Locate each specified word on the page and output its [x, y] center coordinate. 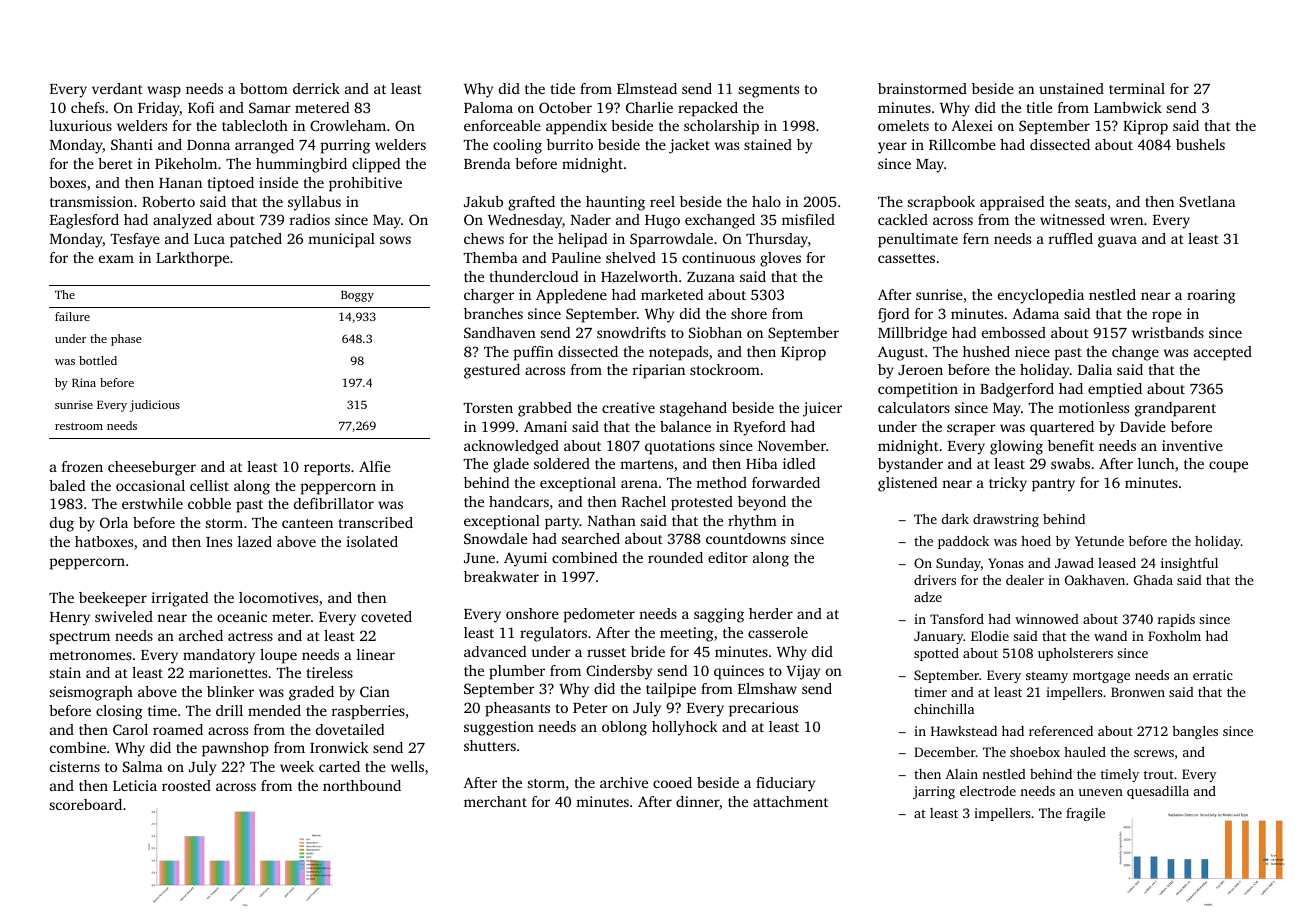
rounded [675, 557]
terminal [1137, 88]
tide [562, 88]
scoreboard [86, 804]
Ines [219, 542]
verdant [117, 88]
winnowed [1047, 619]
